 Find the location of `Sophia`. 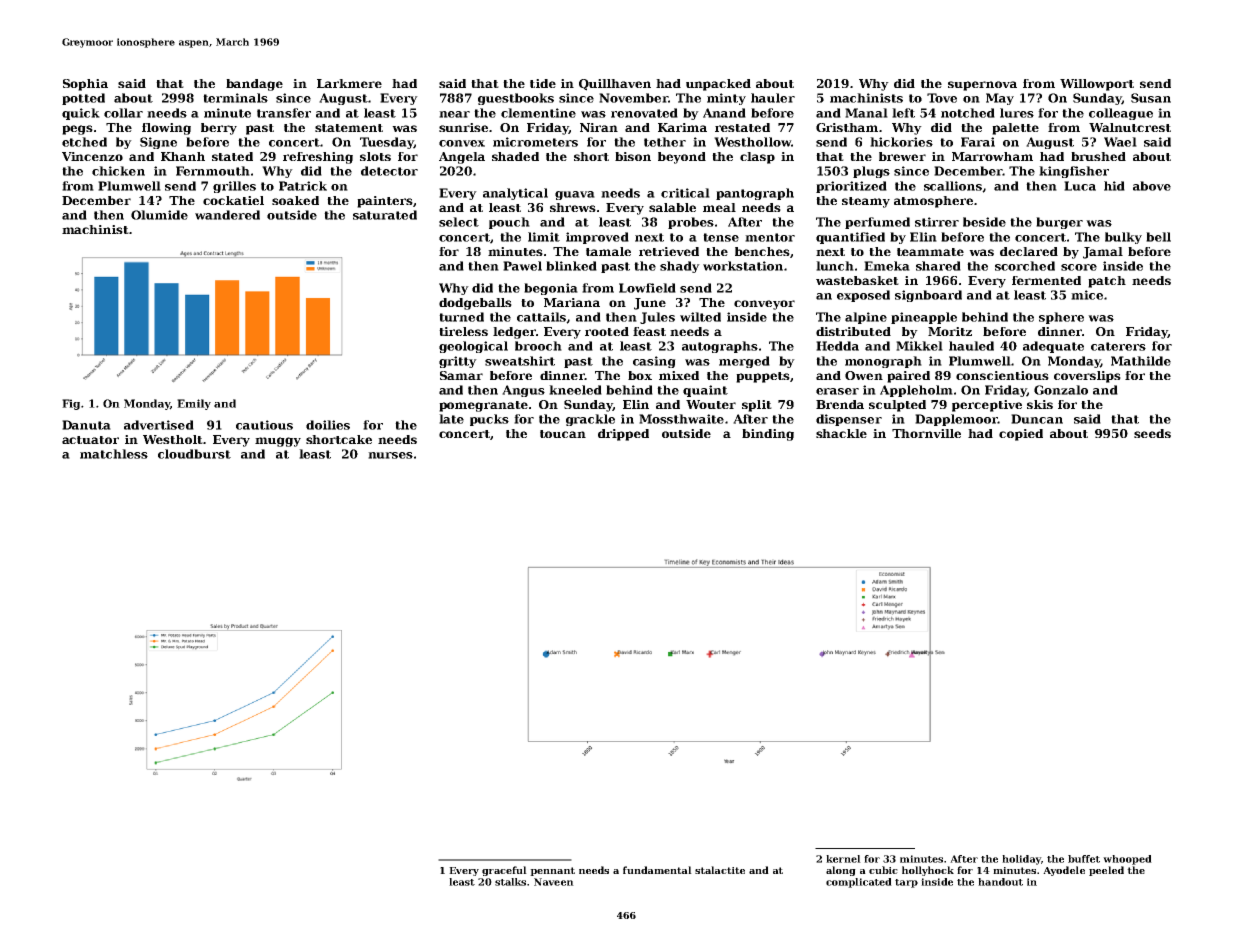

Sophia is located at coordinates (85, 85).
